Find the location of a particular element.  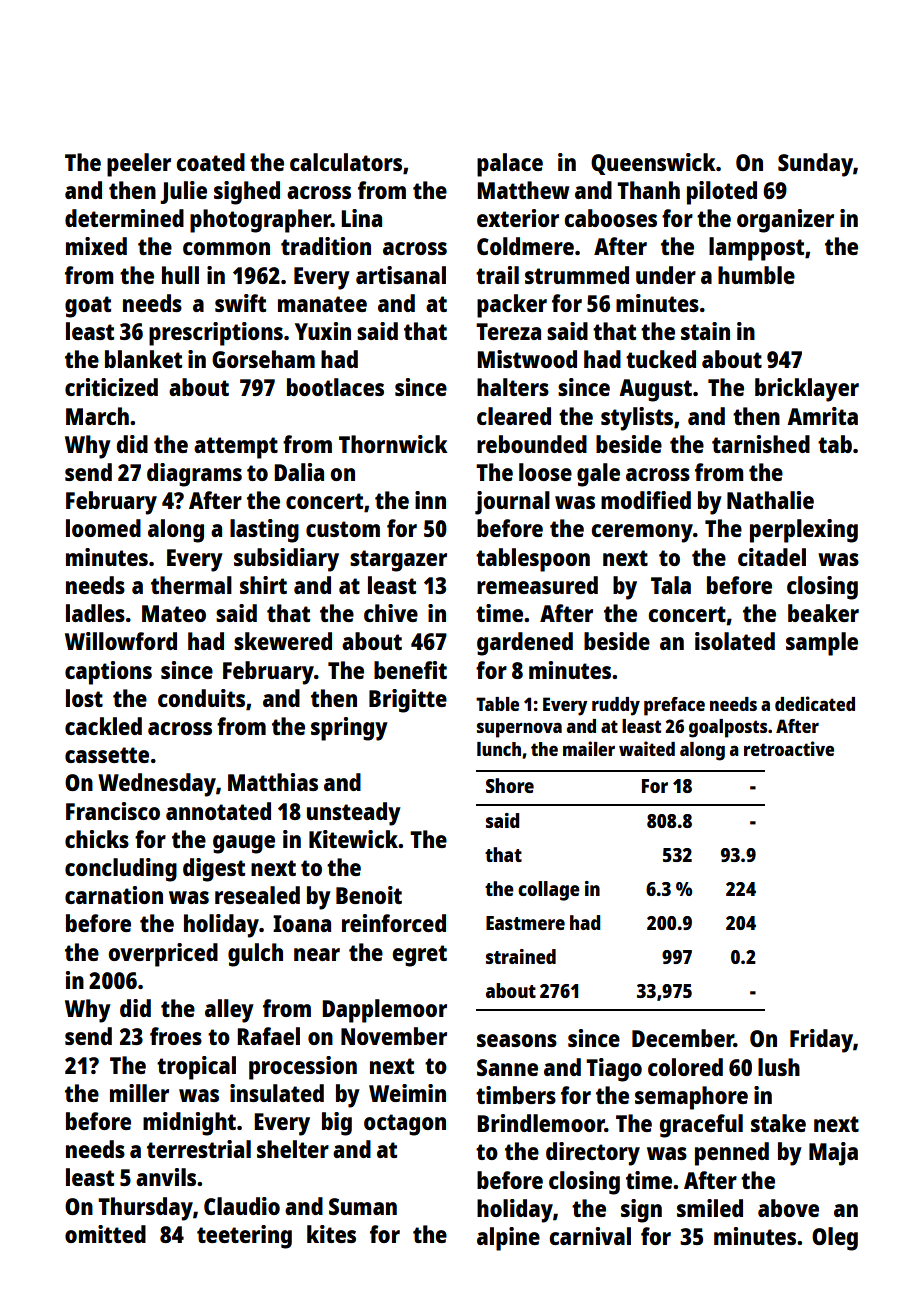

Tala is located at coordinates (671, 585).
